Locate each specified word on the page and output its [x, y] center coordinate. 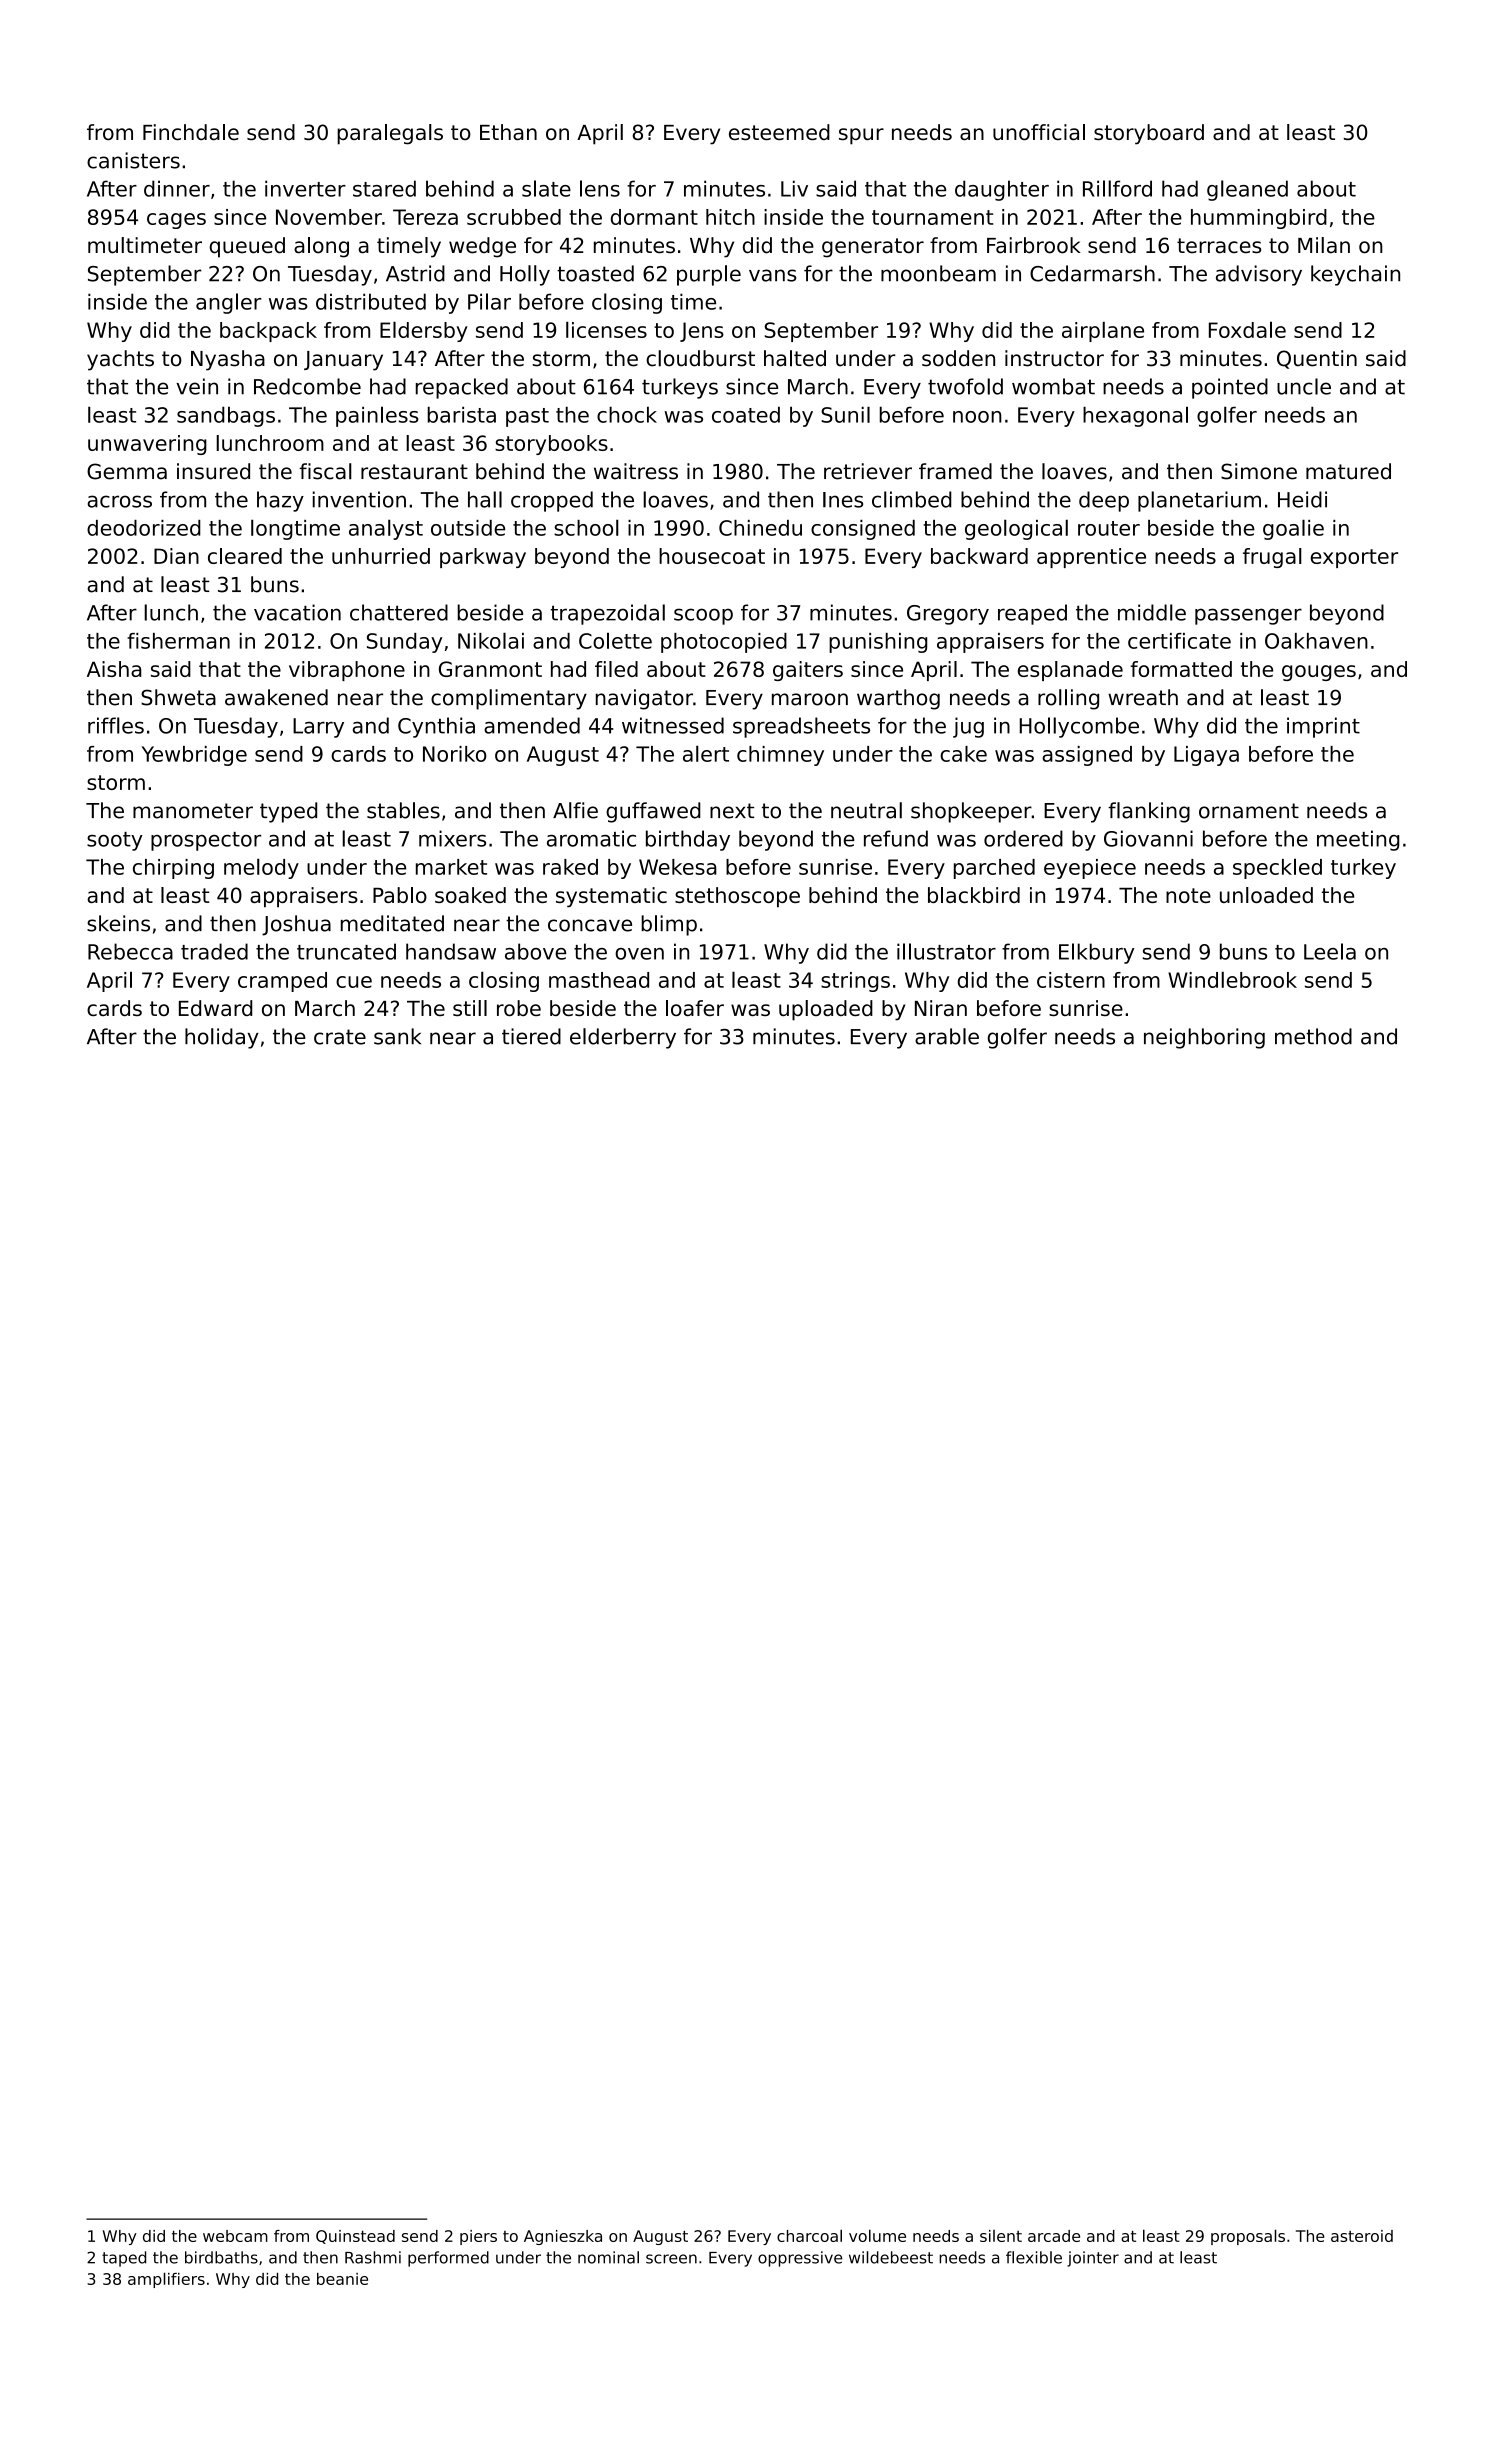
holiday [222, 1038]
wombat [1053, 386]
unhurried [381, 556]
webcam [235, 2236]
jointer [1093, 2259]
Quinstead [355, 2237]
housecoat [712, 556]
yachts [120, 360]
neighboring [1204, 1038]
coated [746, 414]
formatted [1181, 669]
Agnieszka [563, 2237]
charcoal [809, 2235]
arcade [1054, 2236]
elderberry [623, 1038]
